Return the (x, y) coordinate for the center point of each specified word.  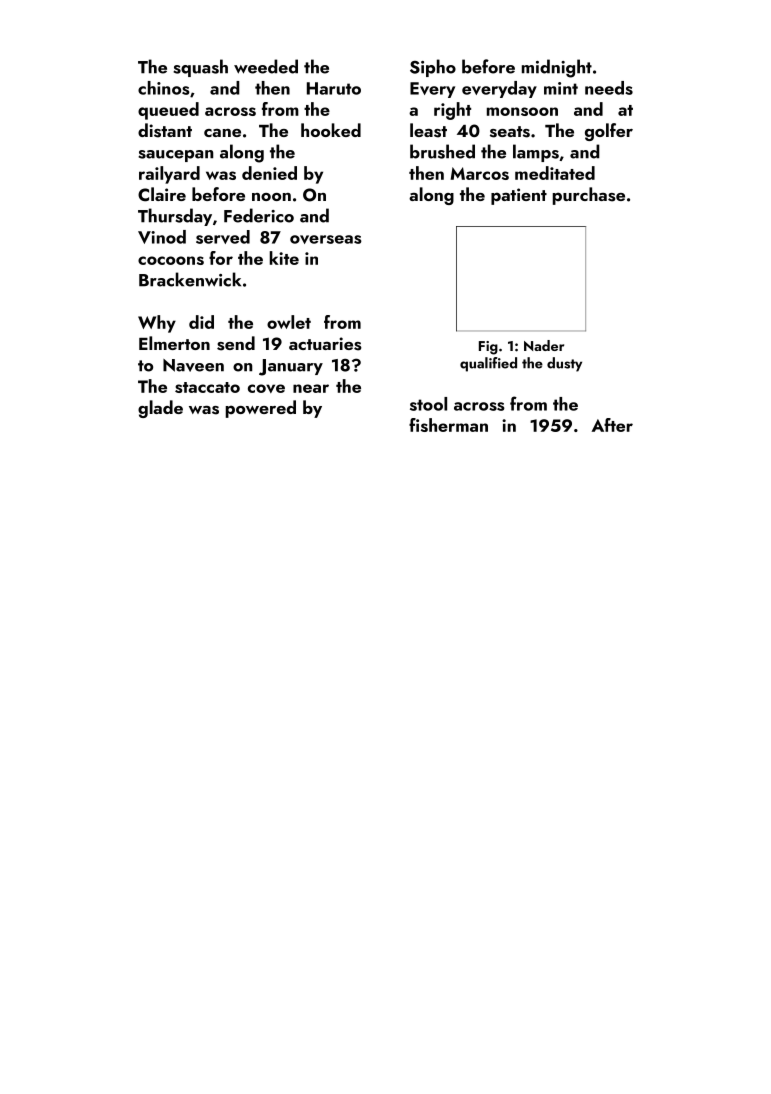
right (452, 111)
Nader (544, 345)
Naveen (193, 365)
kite (284, 258)
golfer (609, 132)
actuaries (325, 344)
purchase (589, 196)
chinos (164, 88)
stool (428, 404)
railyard (169, 175)
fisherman (448, 425)
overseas (326, 239)
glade (160, 409)
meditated (555, 173)
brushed (442, 151)
